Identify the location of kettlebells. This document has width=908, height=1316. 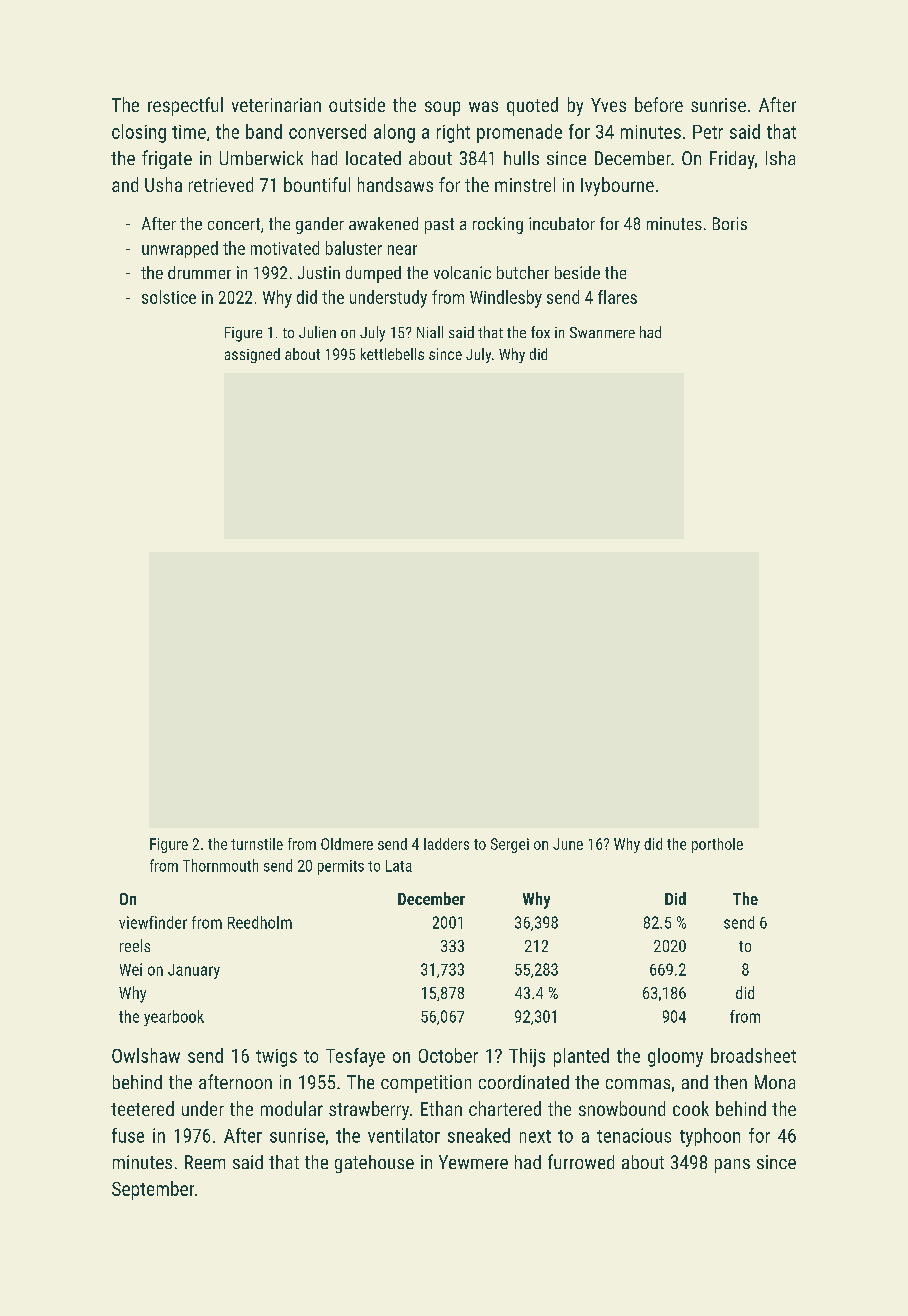
(392, 354).
